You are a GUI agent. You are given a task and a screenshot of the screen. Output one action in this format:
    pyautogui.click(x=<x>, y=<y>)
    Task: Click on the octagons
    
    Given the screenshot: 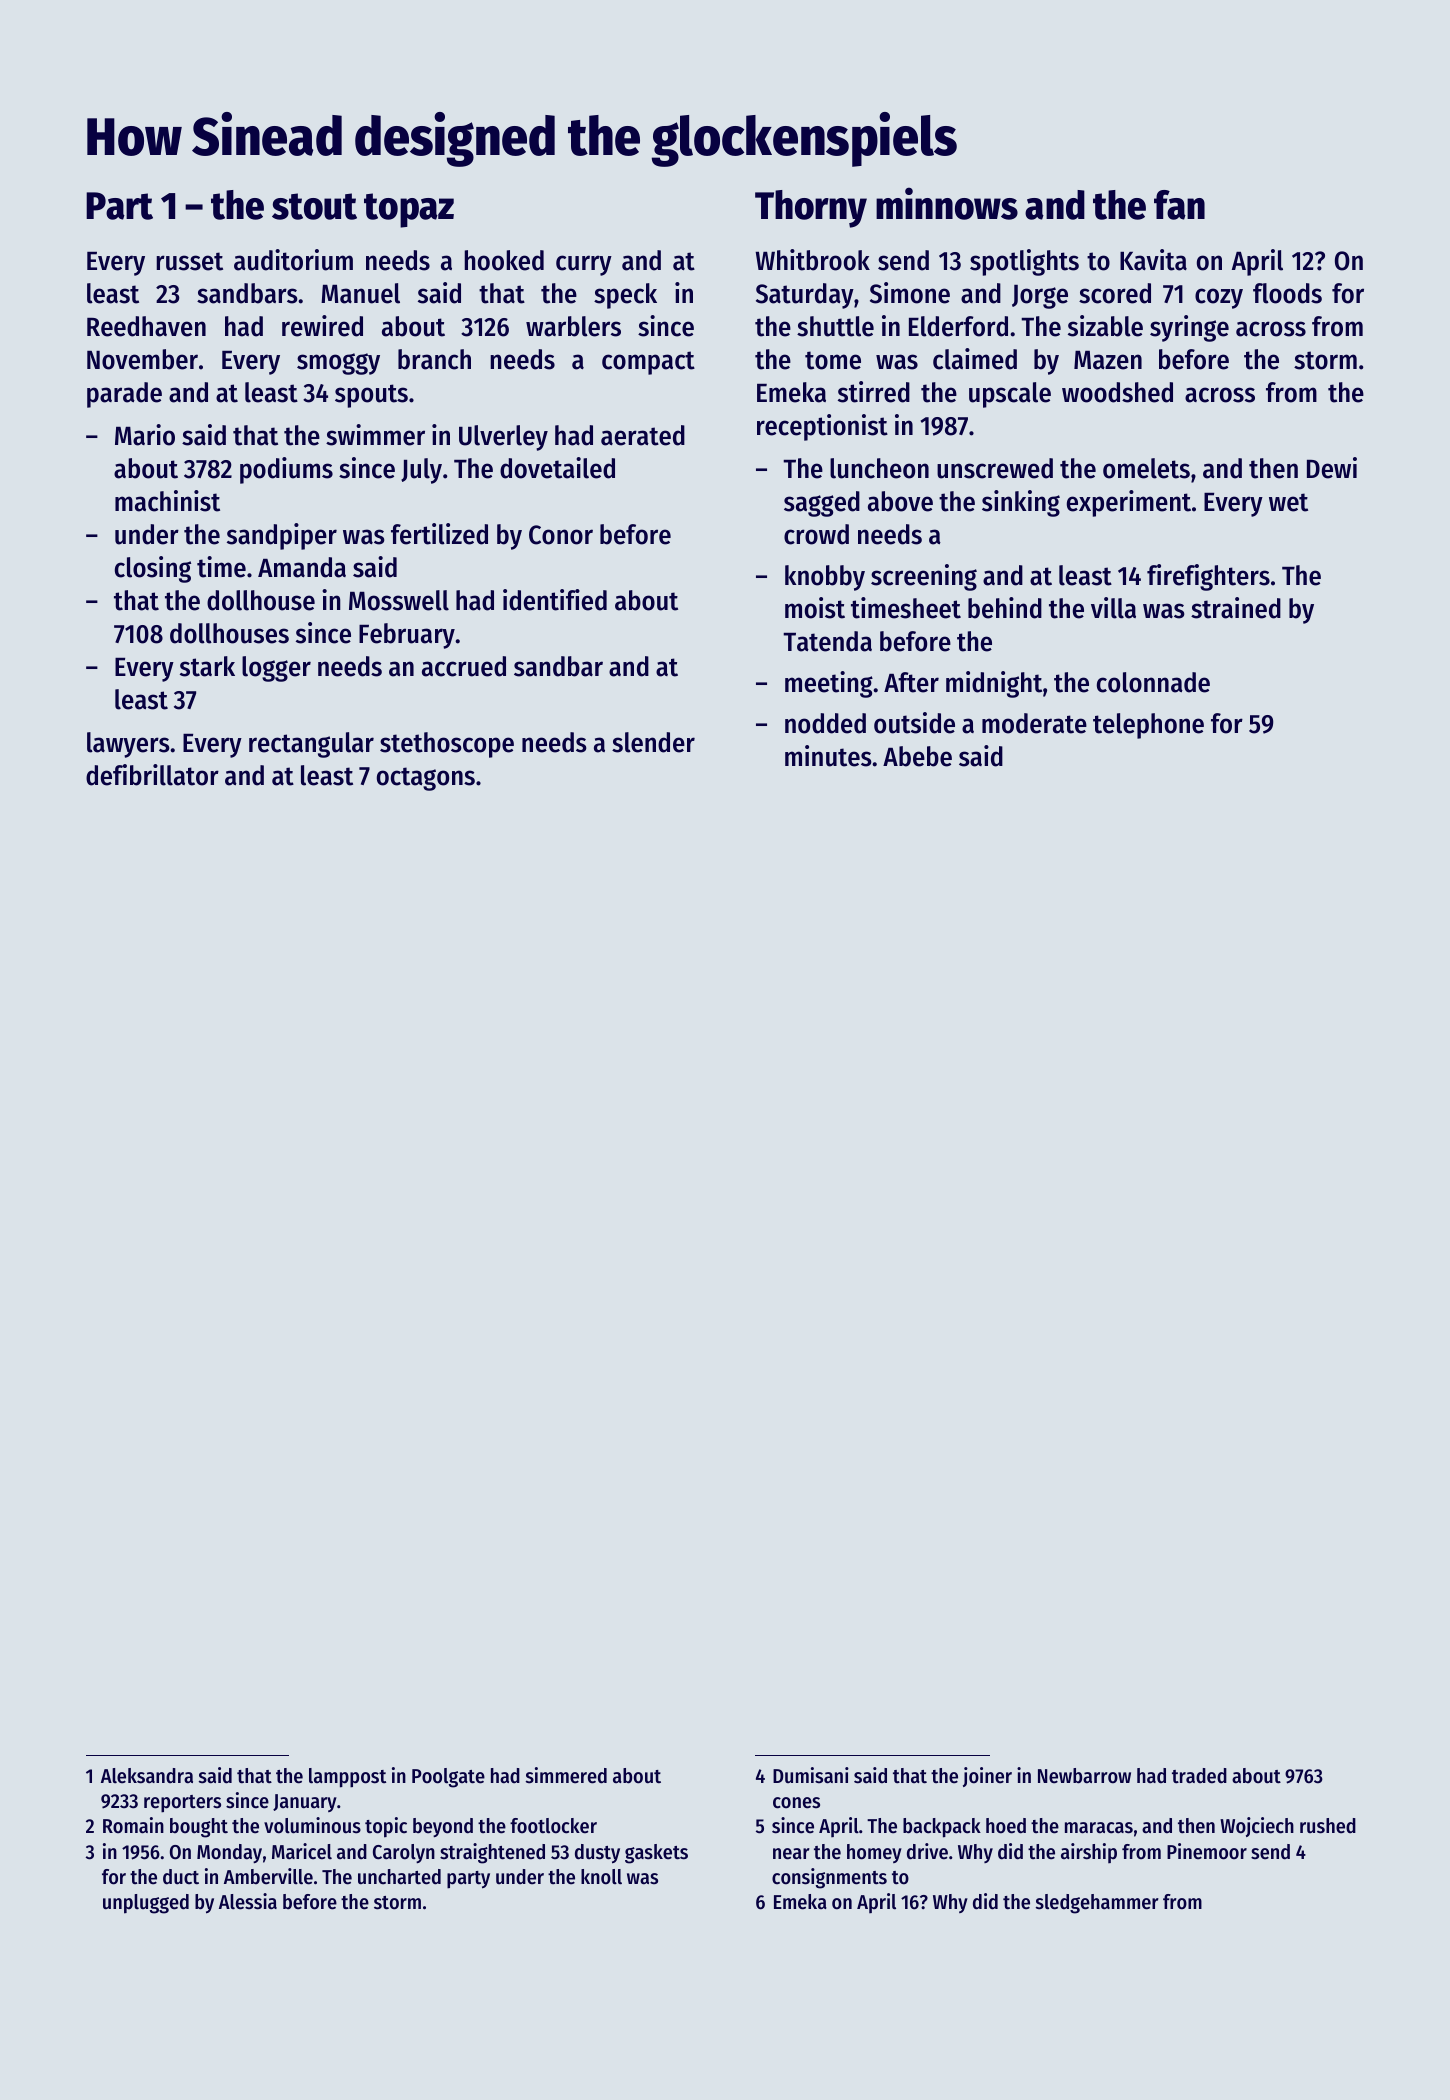 What is the action you would take?
    pyautogui.click(x=426, y=779)
